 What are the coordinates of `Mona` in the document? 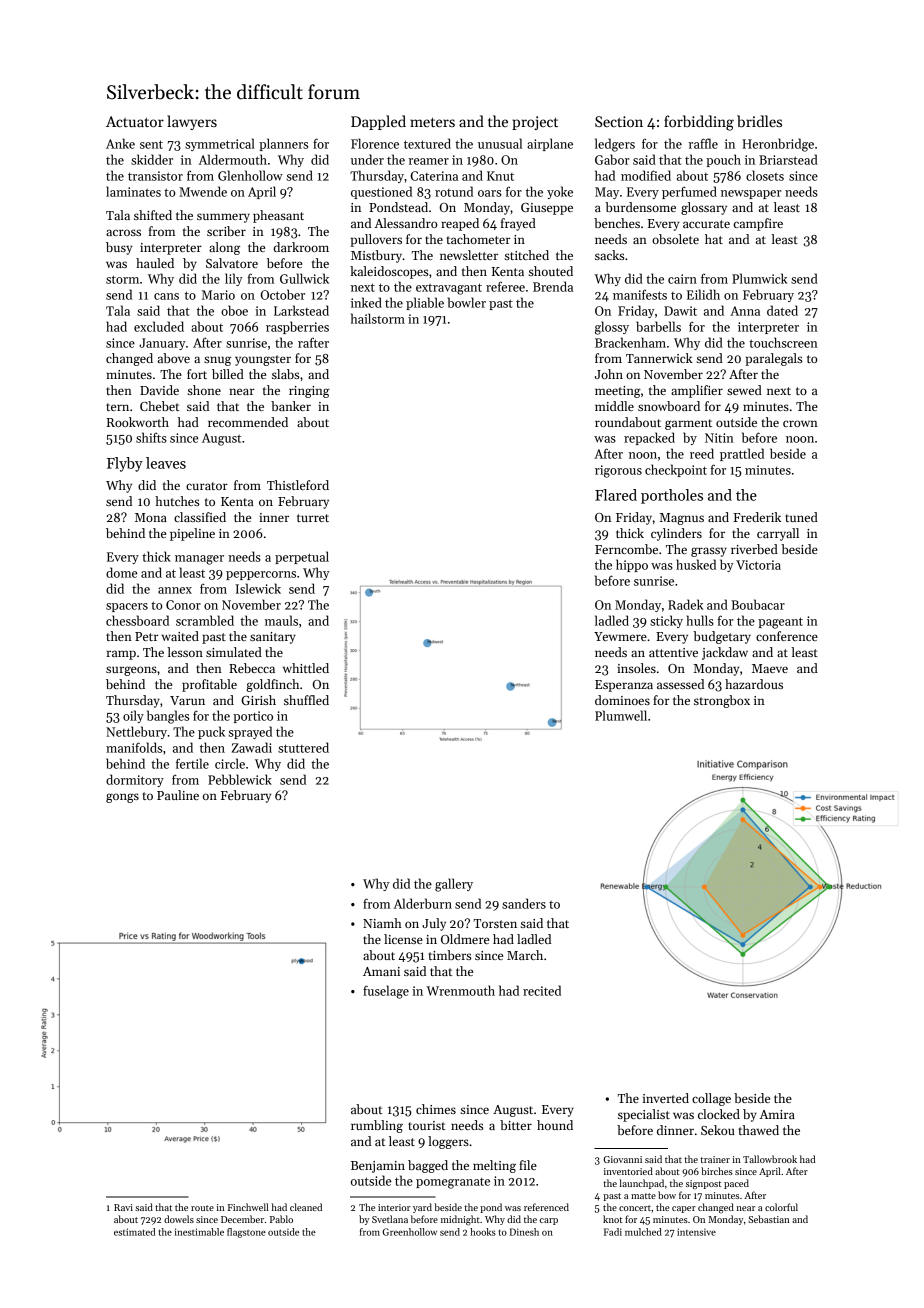 It's located at (151, 517).
